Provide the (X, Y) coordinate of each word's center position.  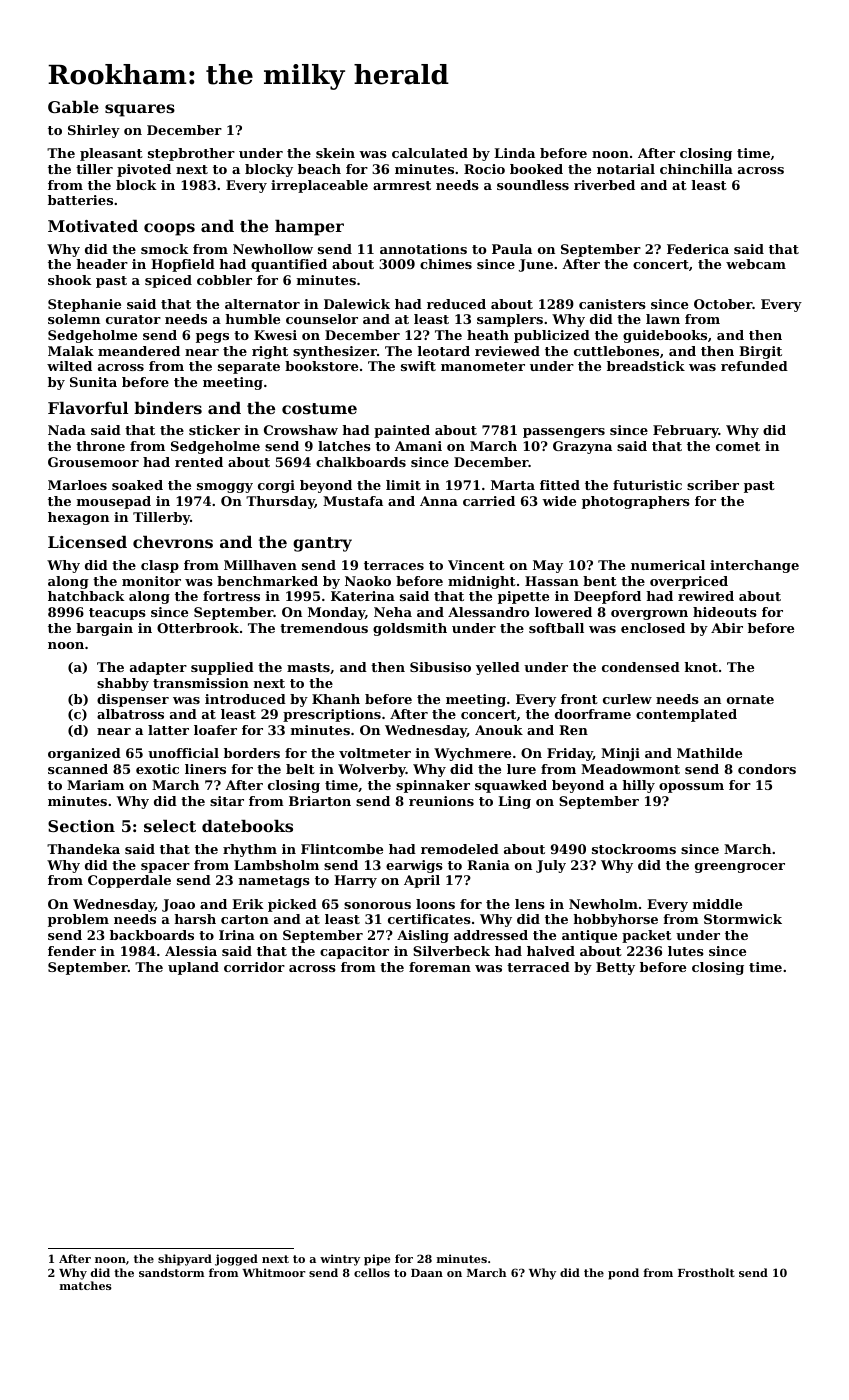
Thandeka (83, 849)
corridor (254, 967)
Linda (514, 153)
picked (292, 905)
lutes (686, 951)
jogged (236, 1260)
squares (140, 110)
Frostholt (706, 1272)
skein (335, 153)
